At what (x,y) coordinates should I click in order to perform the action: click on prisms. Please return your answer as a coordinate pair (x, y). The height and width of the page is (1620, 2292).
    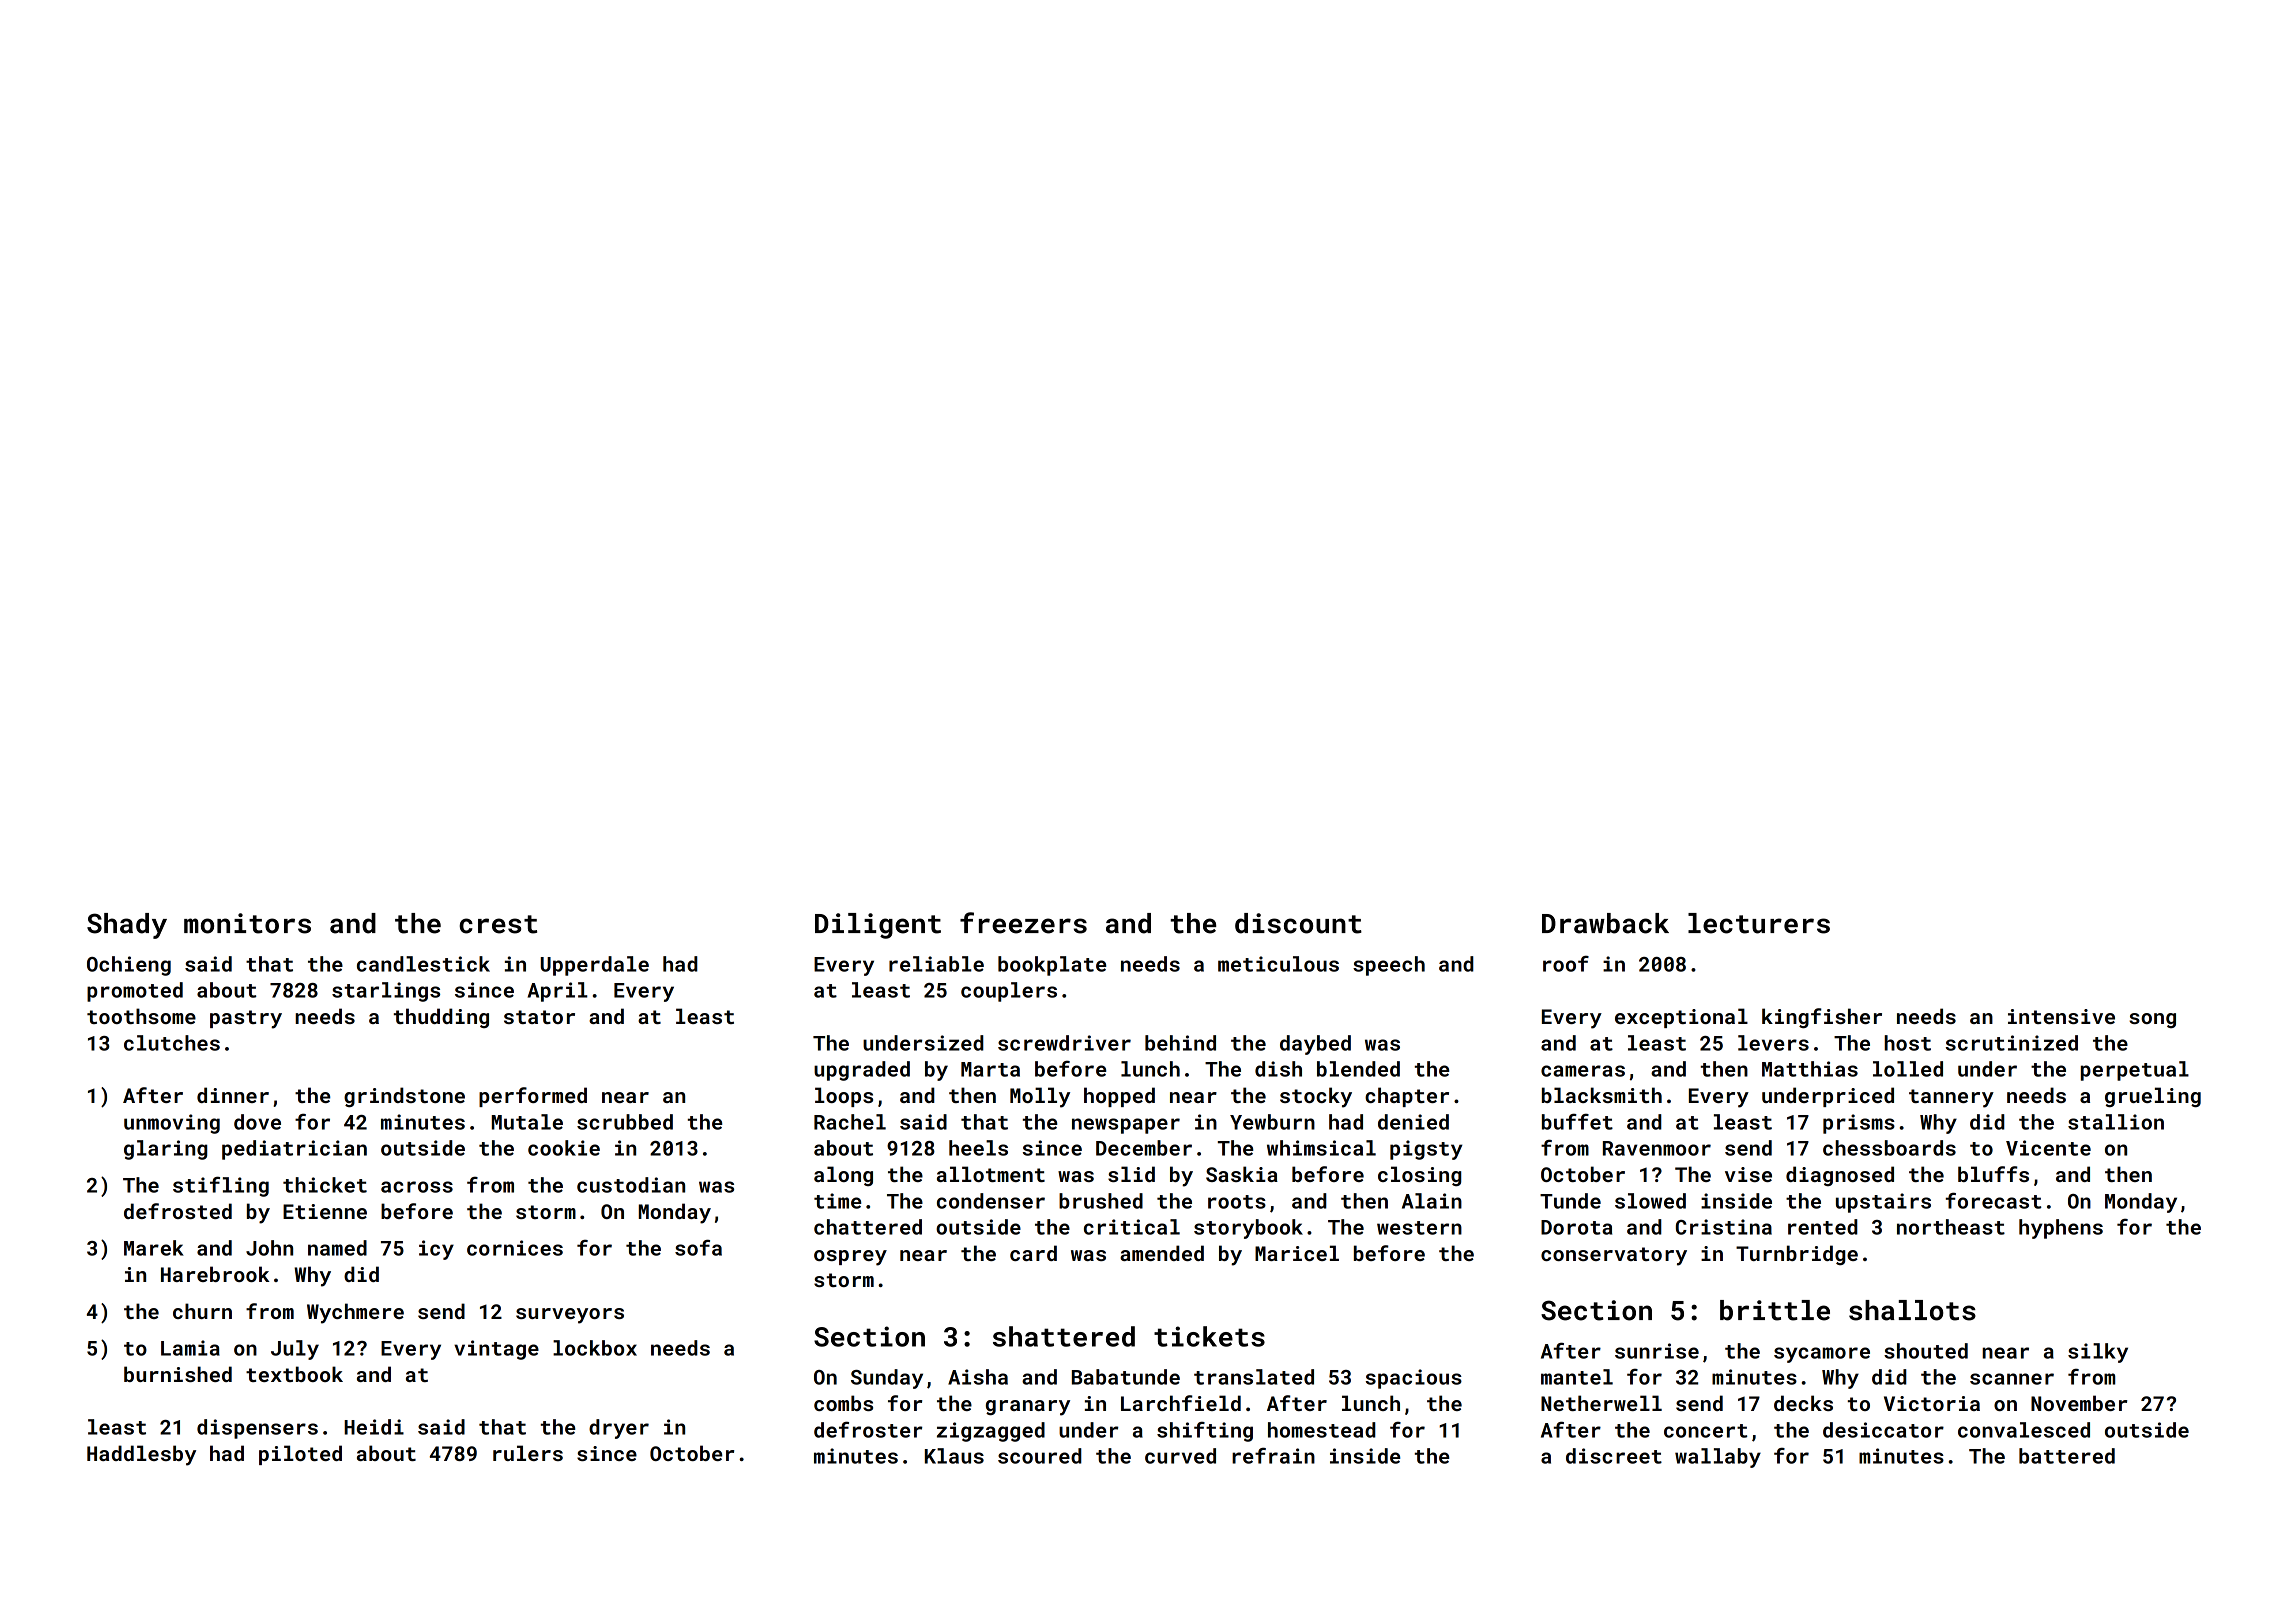
    Looking at the image, I should click on (1859, 1124).
